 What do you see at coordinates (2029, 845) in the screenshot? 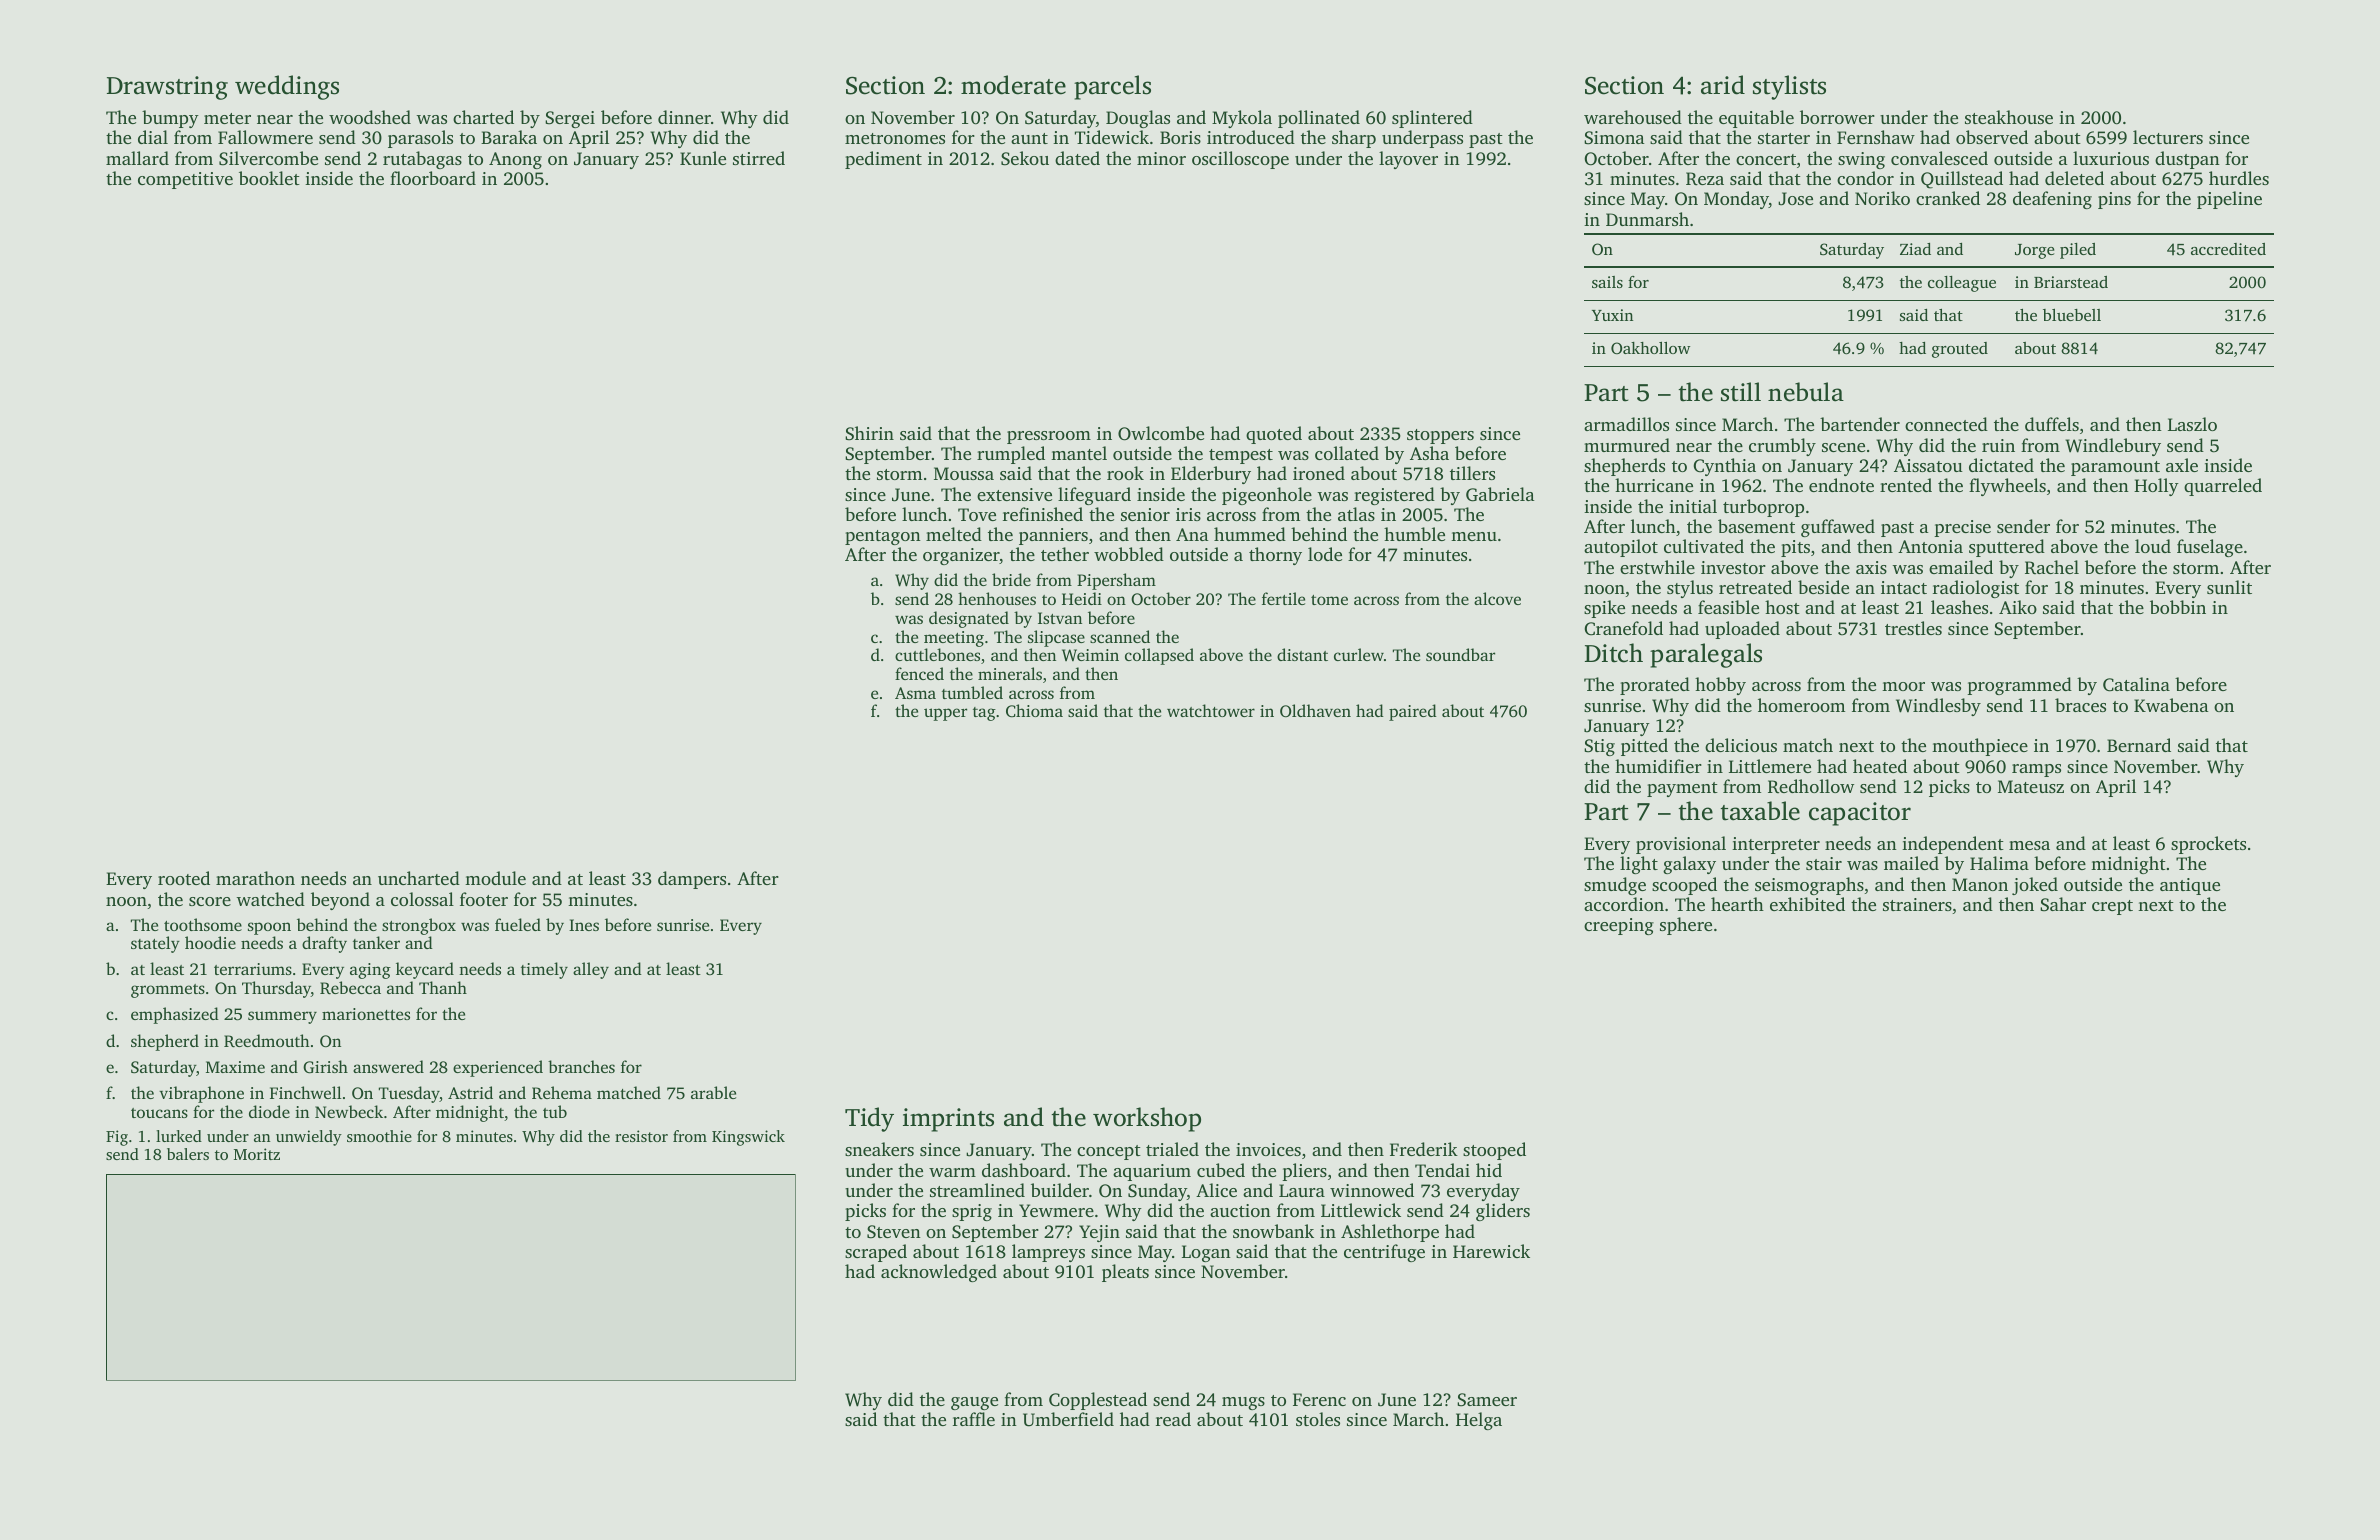
I see `mesa` at bounding box center [2029, 845].
